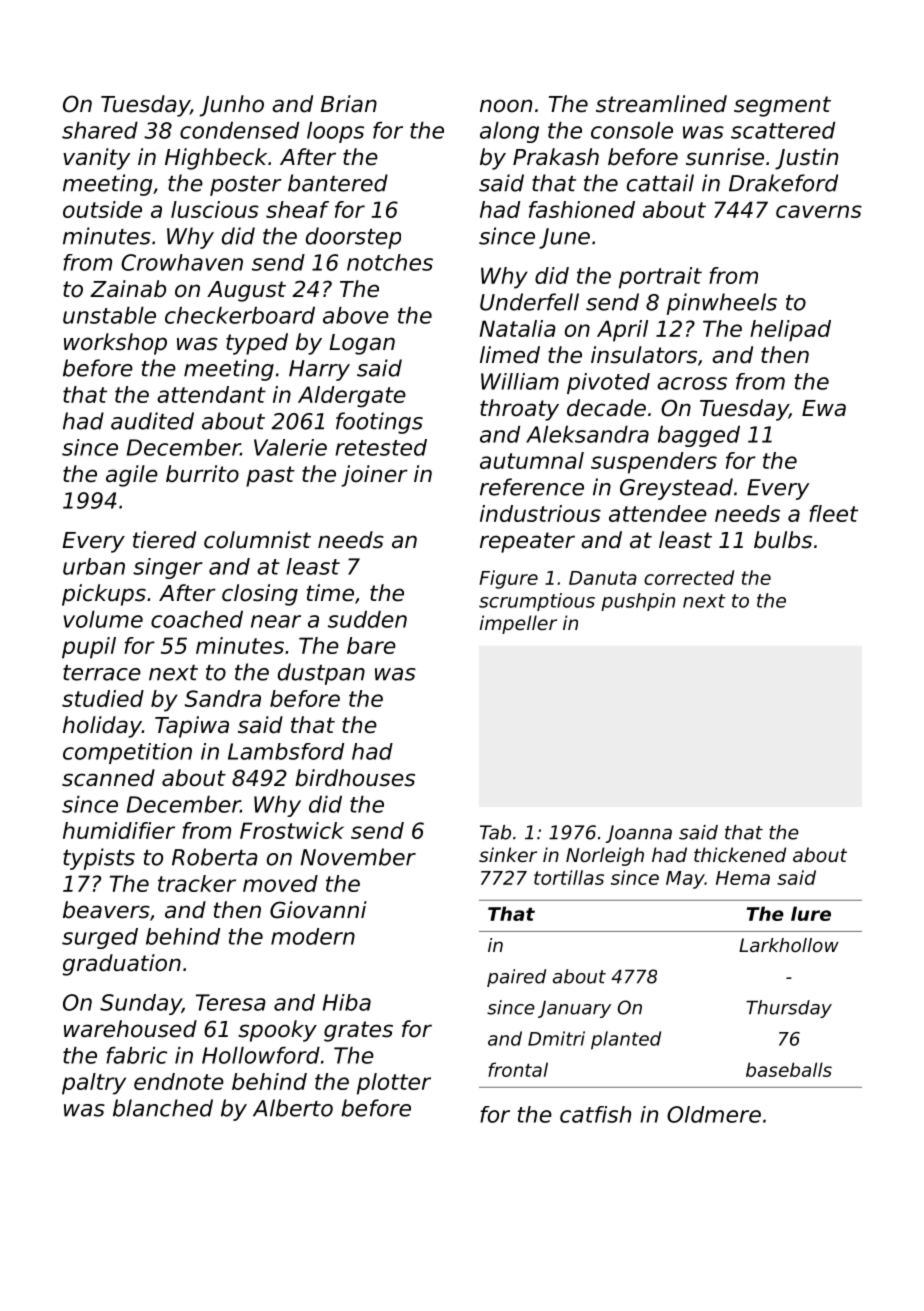 The height and width of the document is (1311, 924). What do you see at coordinates (163, 1108) in the document?
I see `blanched` at bounding box center [163, 1108].
